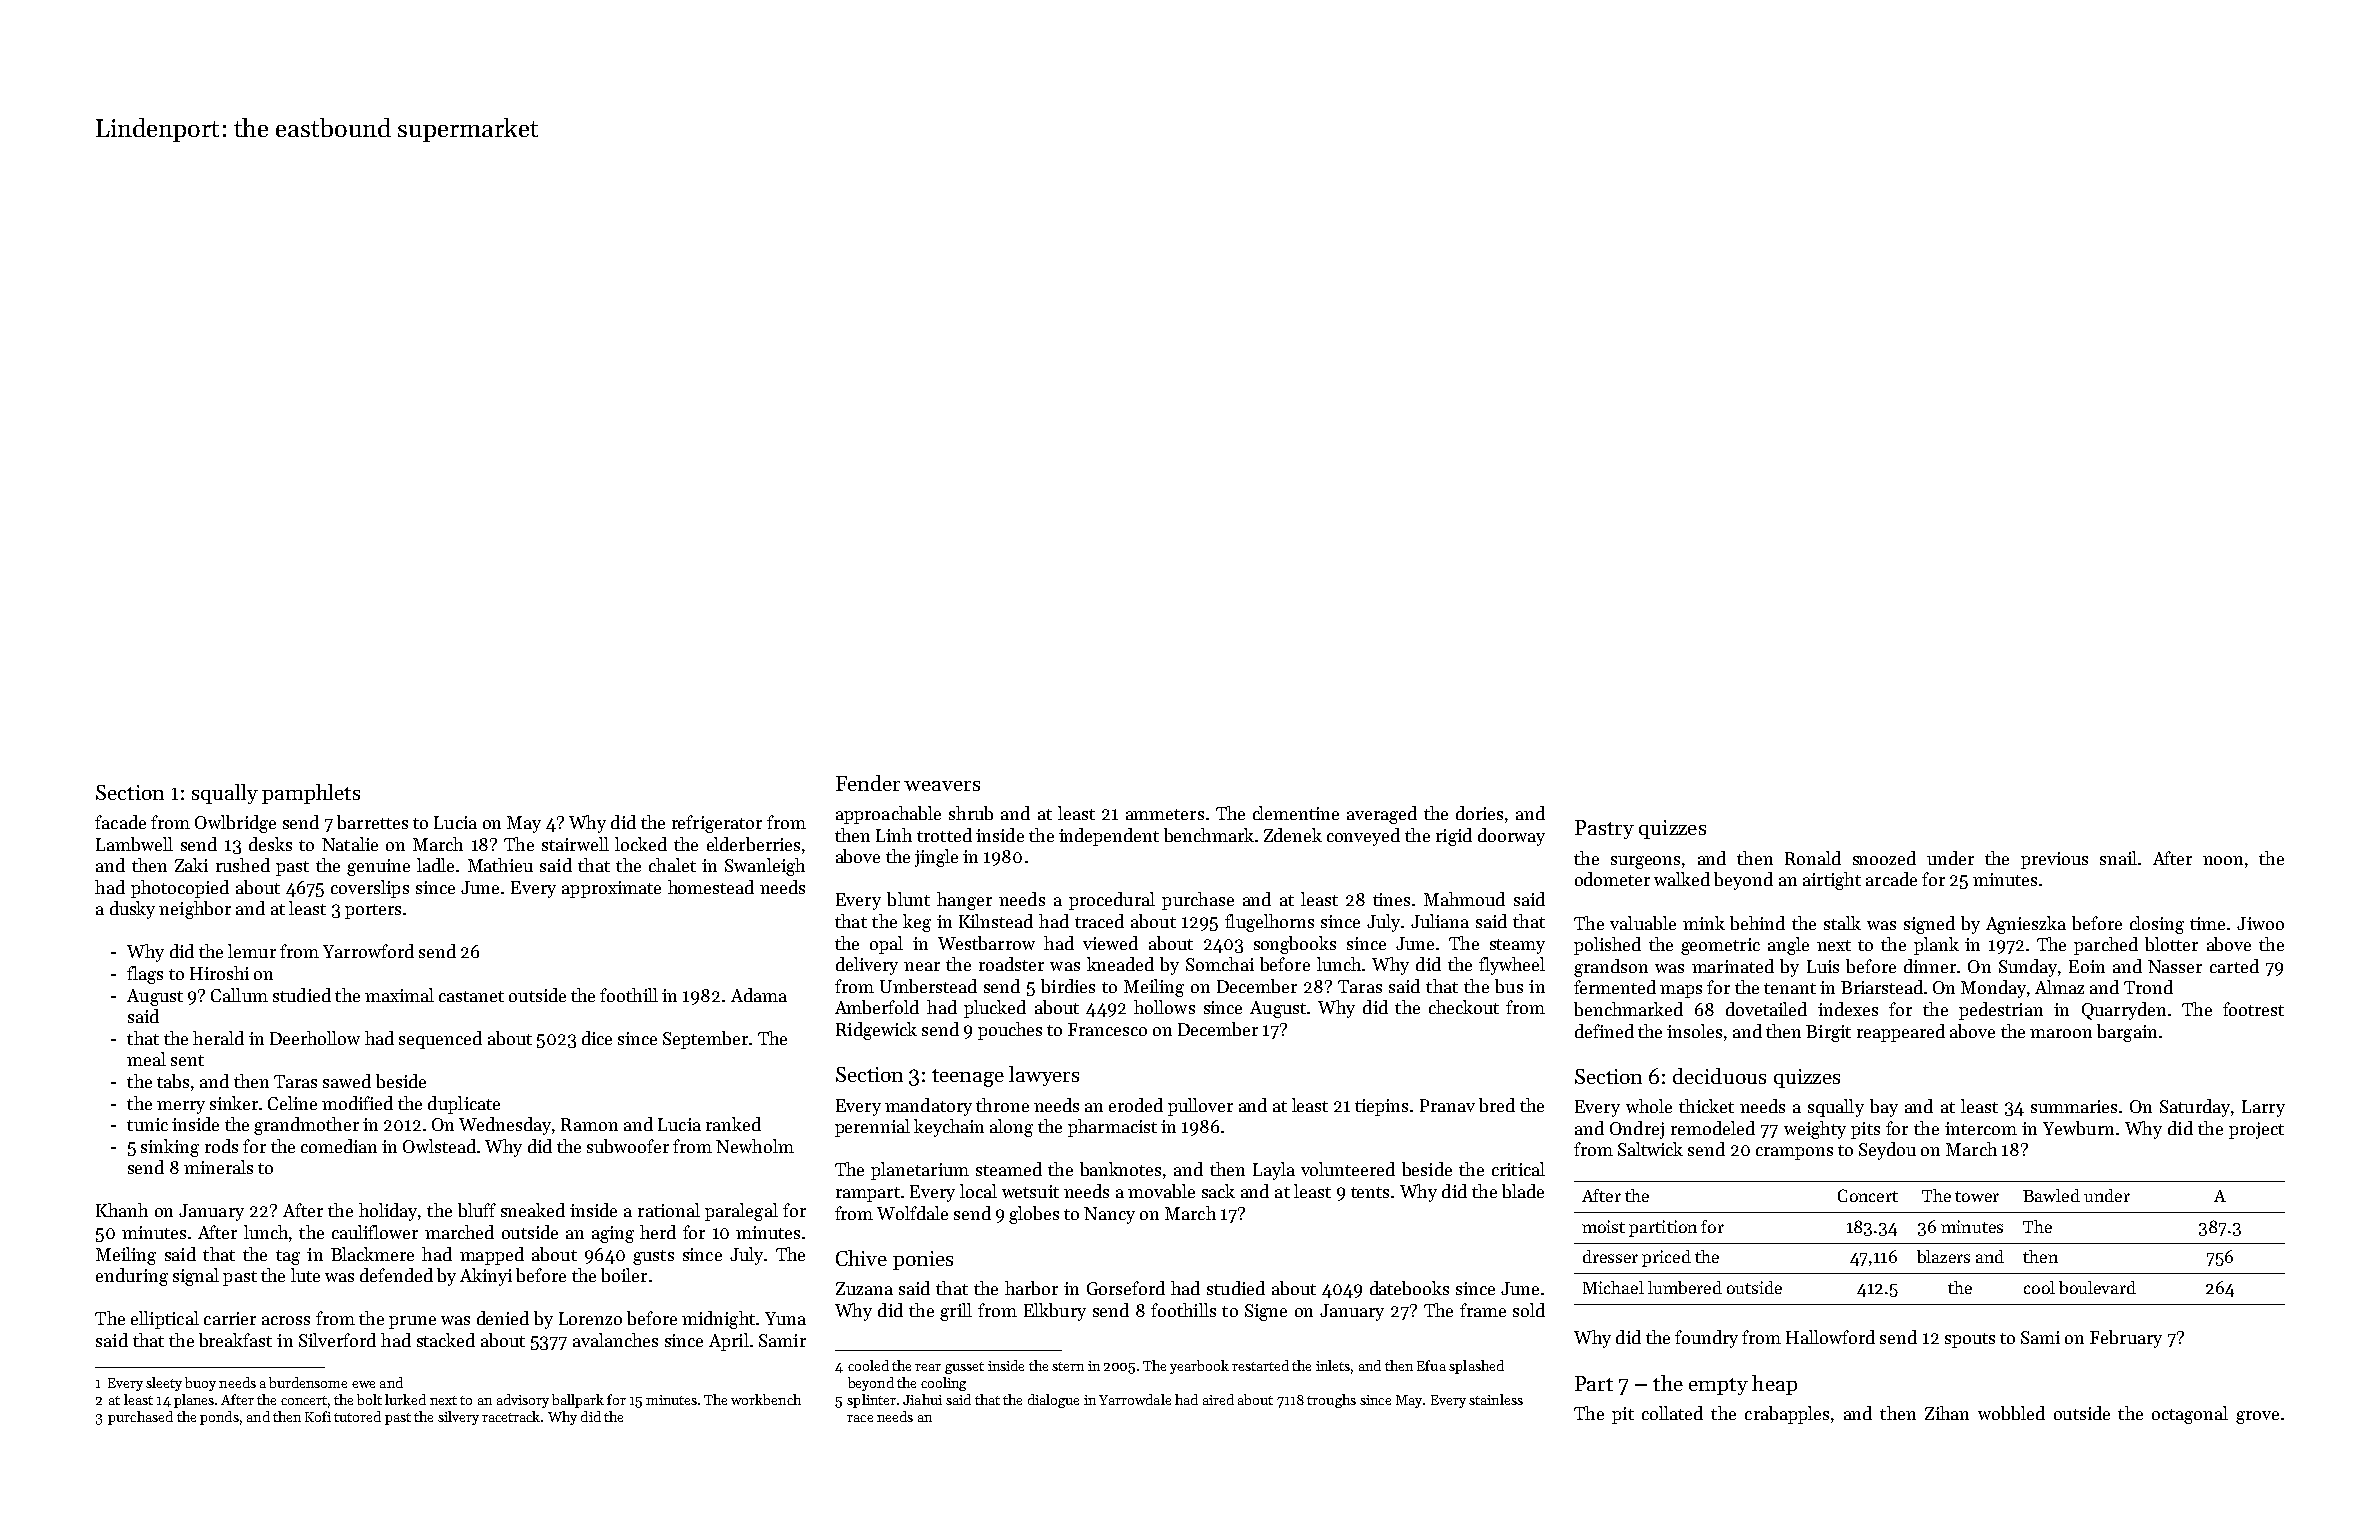  Describe the element at coordinates (628, 1146) in the page. I see `subwoofer` at that location.
